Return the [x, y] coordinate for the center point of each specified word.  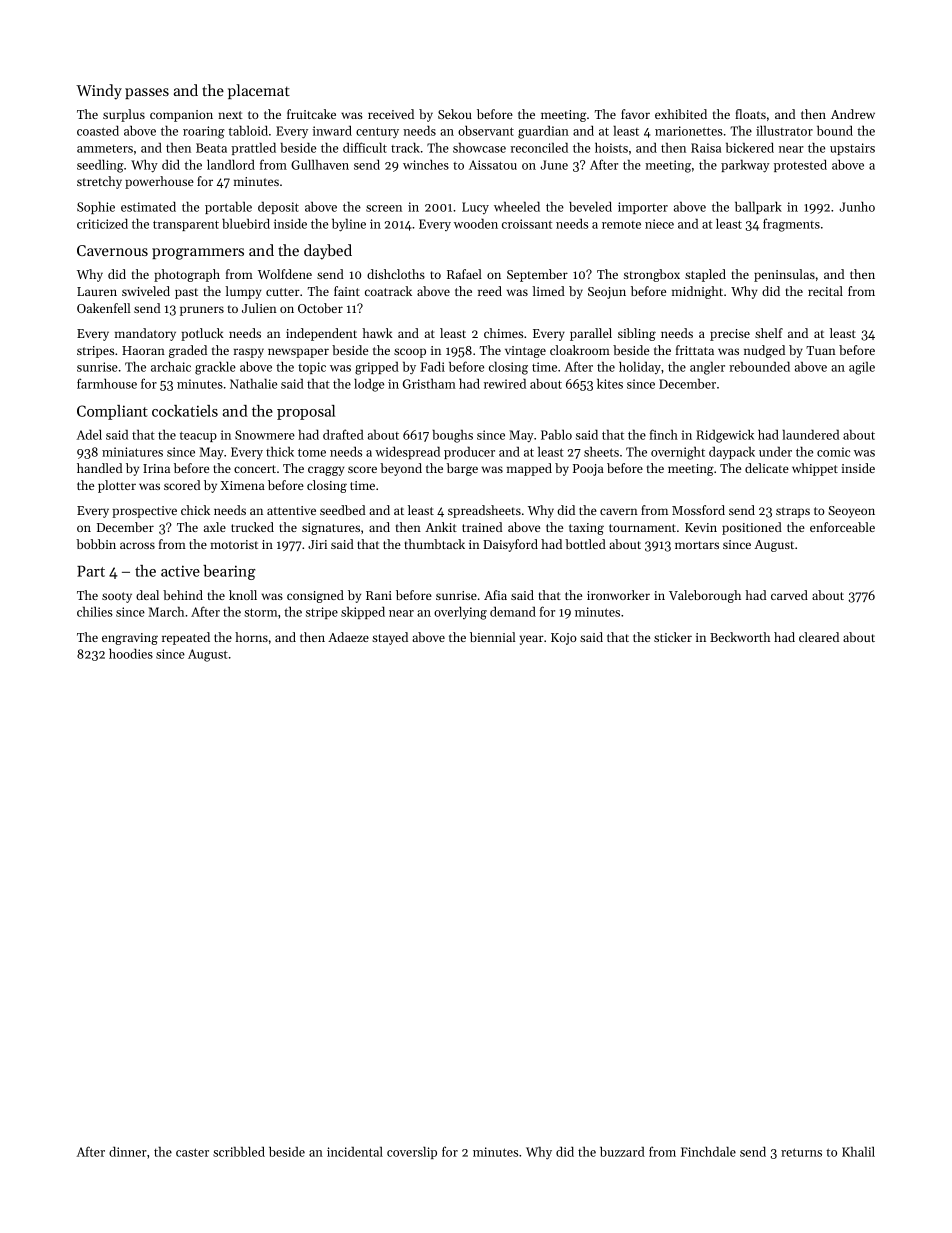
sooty [117, 597]
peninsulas [784, 275]
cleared [819, 637]
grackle [215, 368]
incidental [355, 1152]
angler [707, 368]
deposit [278, 208]
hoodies [131, 653]
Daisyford [510, 545]
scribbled [239, 1151]
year [531, 640]
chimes [503, 333]
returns [801, 1152]
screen [384, 208]
